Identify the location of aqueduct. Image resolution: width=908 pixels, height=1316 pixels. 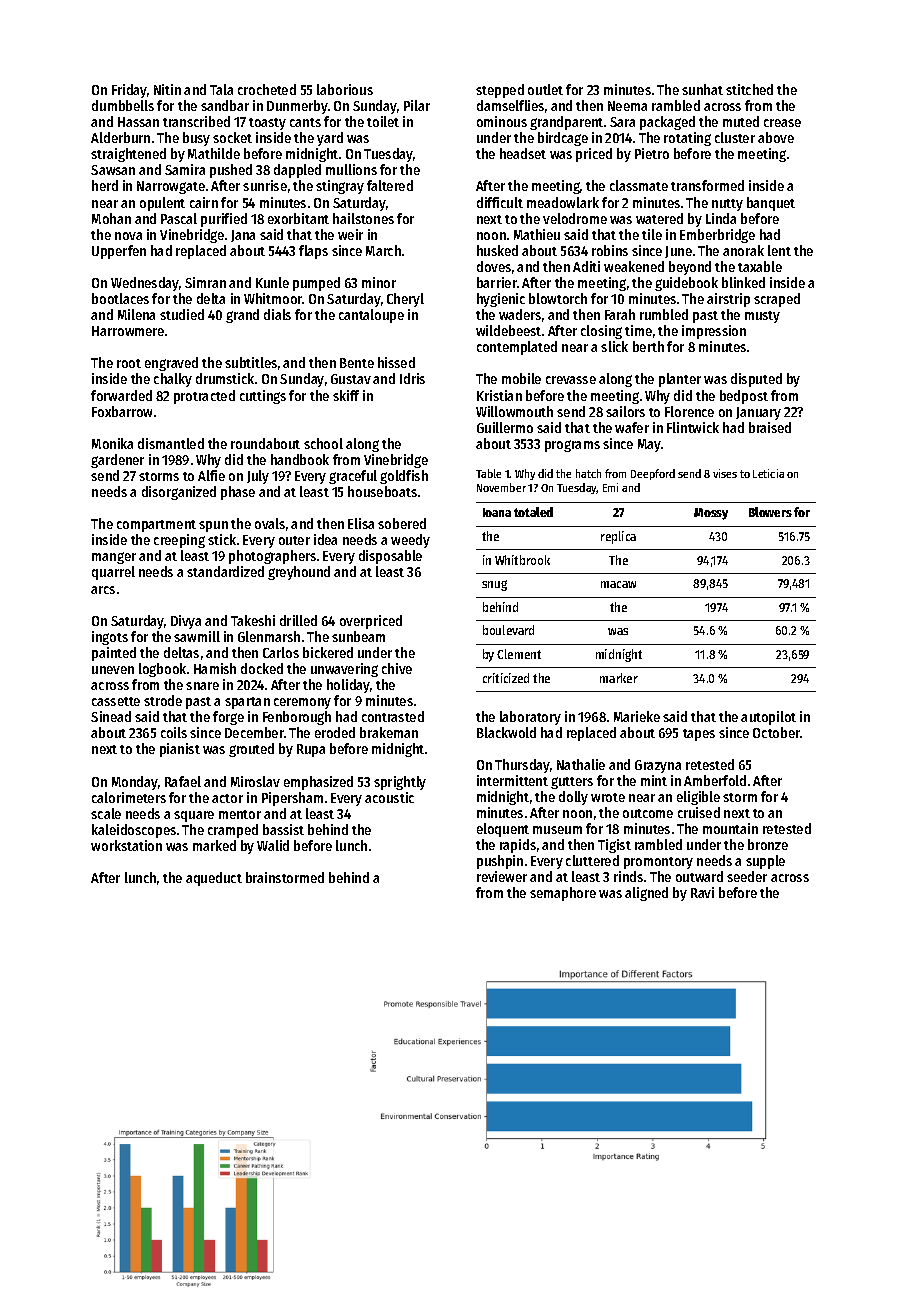
(214, 879).
